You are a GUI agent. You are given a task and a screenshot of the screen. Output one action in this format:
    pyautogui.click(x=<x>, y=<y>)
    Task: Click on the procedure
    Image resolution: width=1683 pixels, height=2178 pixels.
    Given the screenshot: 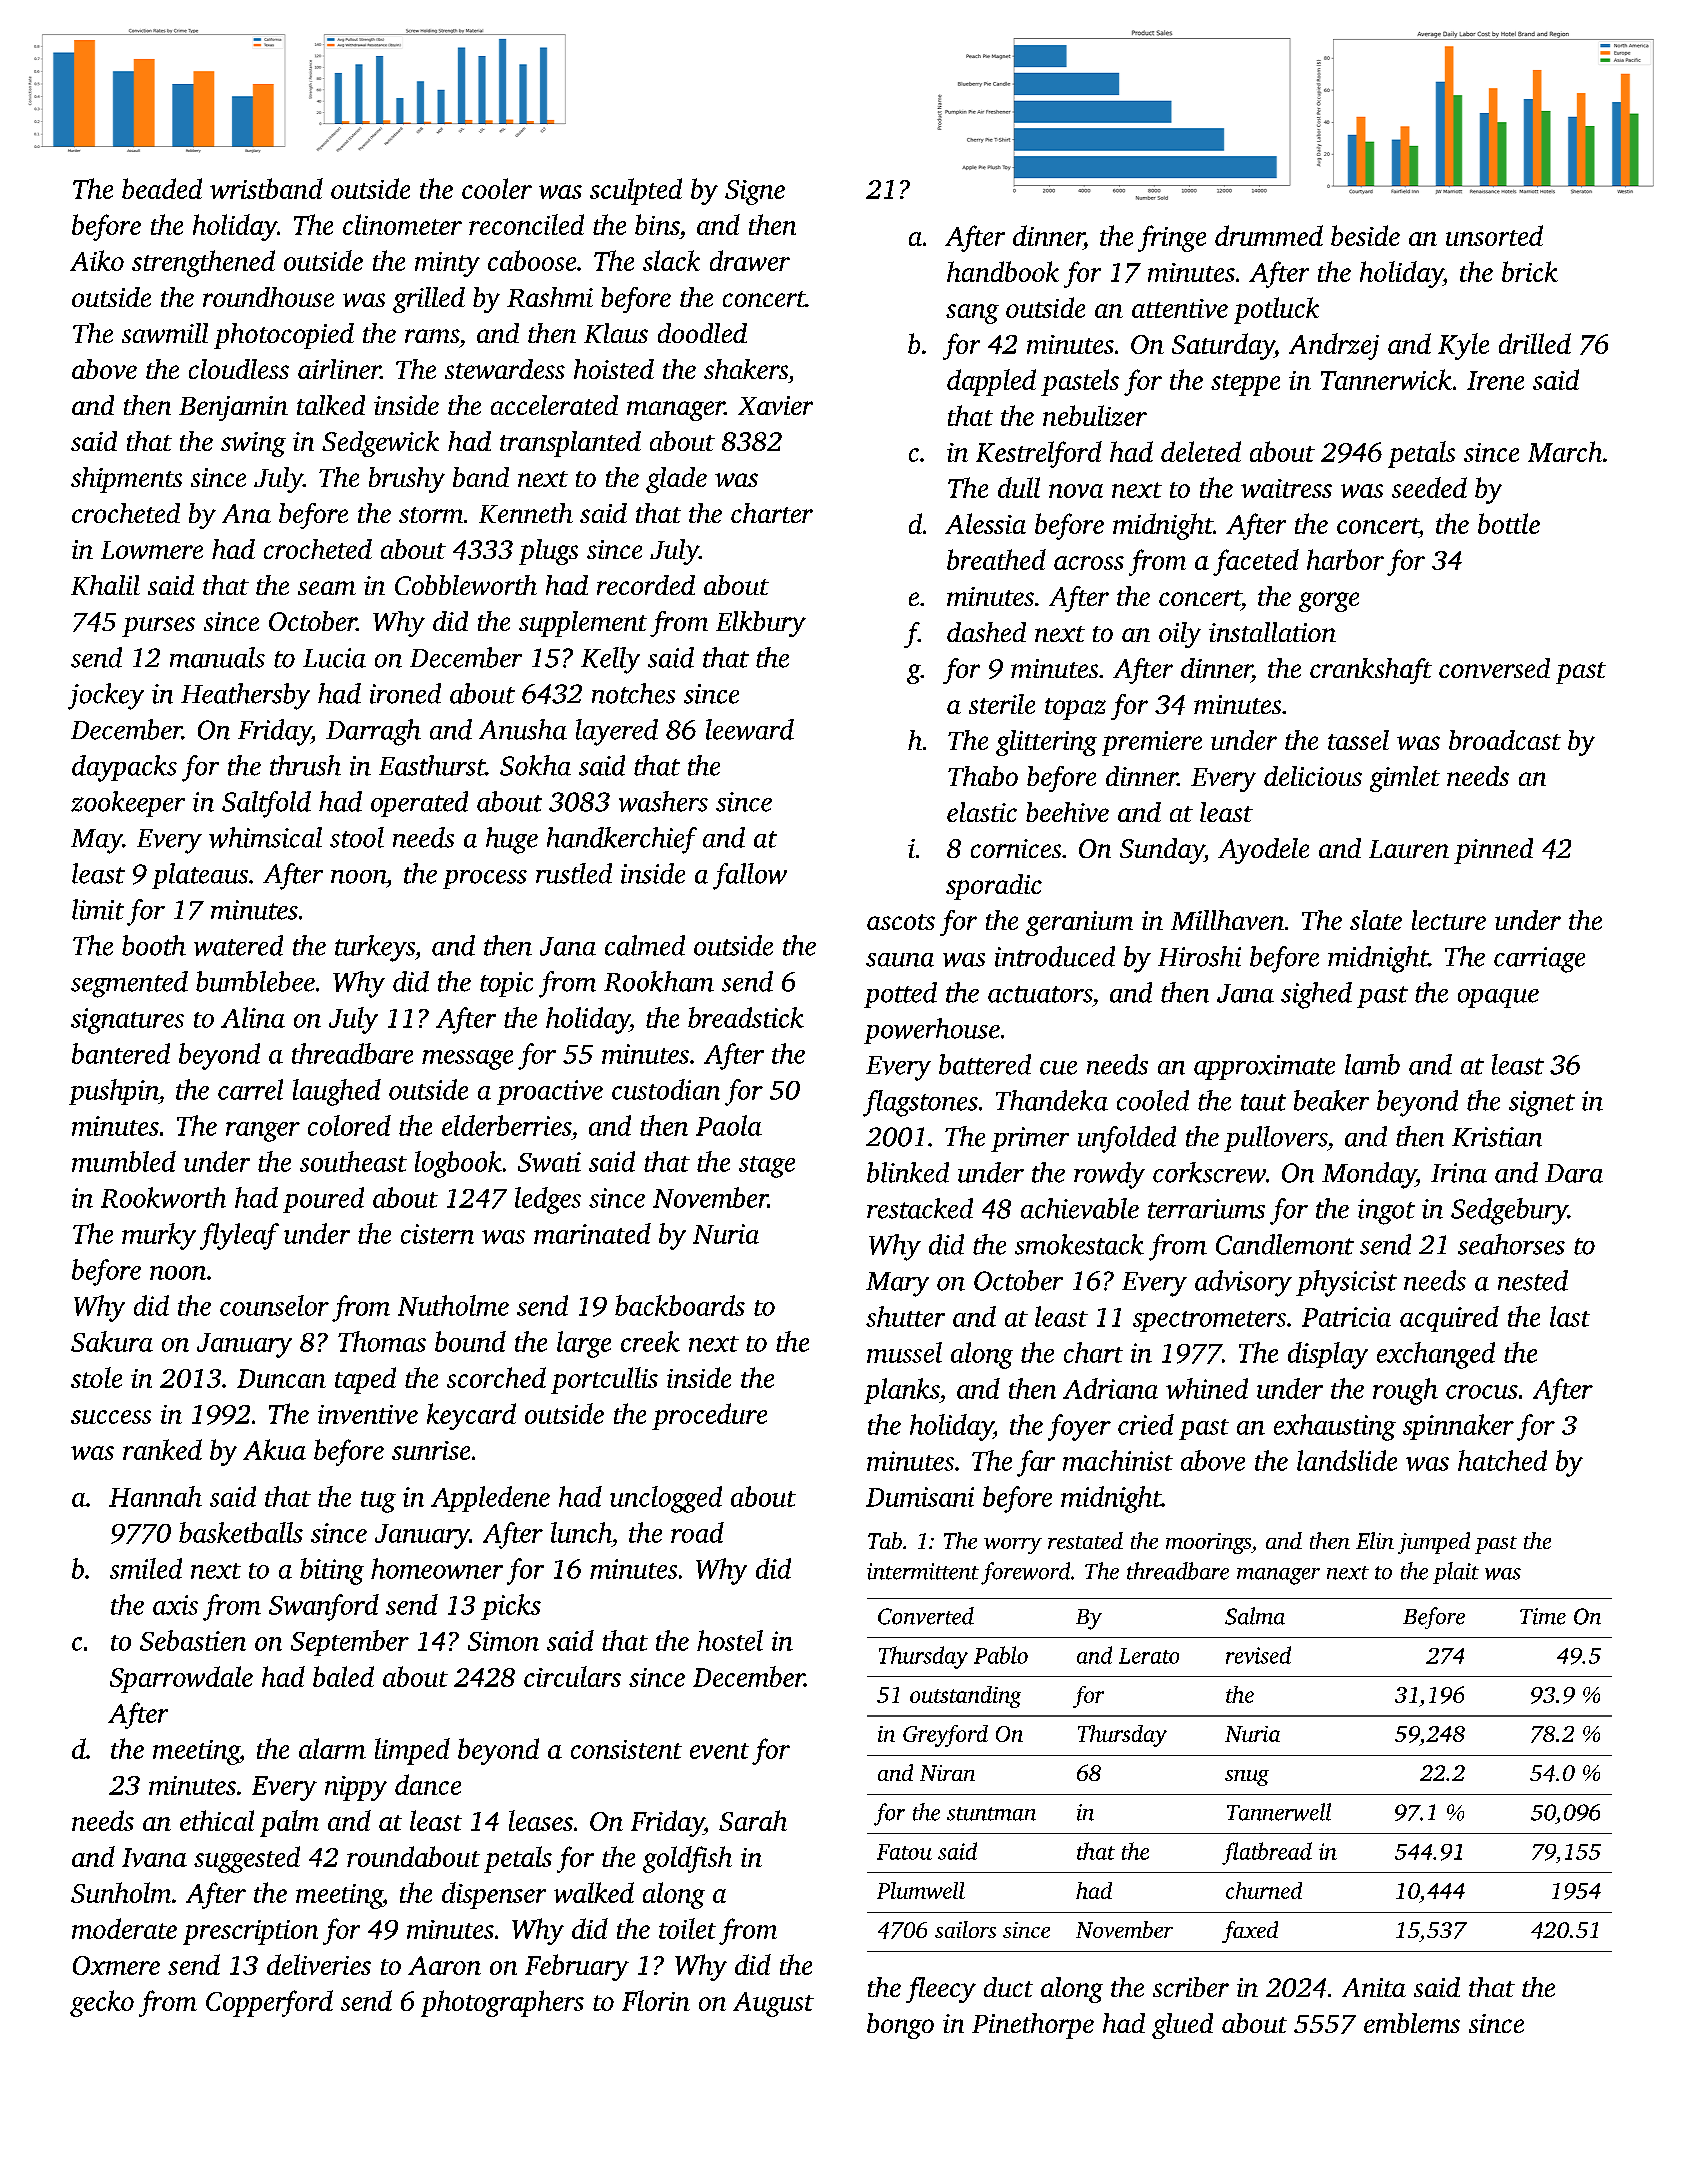 What is the action you would take?
    pyautogui.click(x=709, y=1416)
